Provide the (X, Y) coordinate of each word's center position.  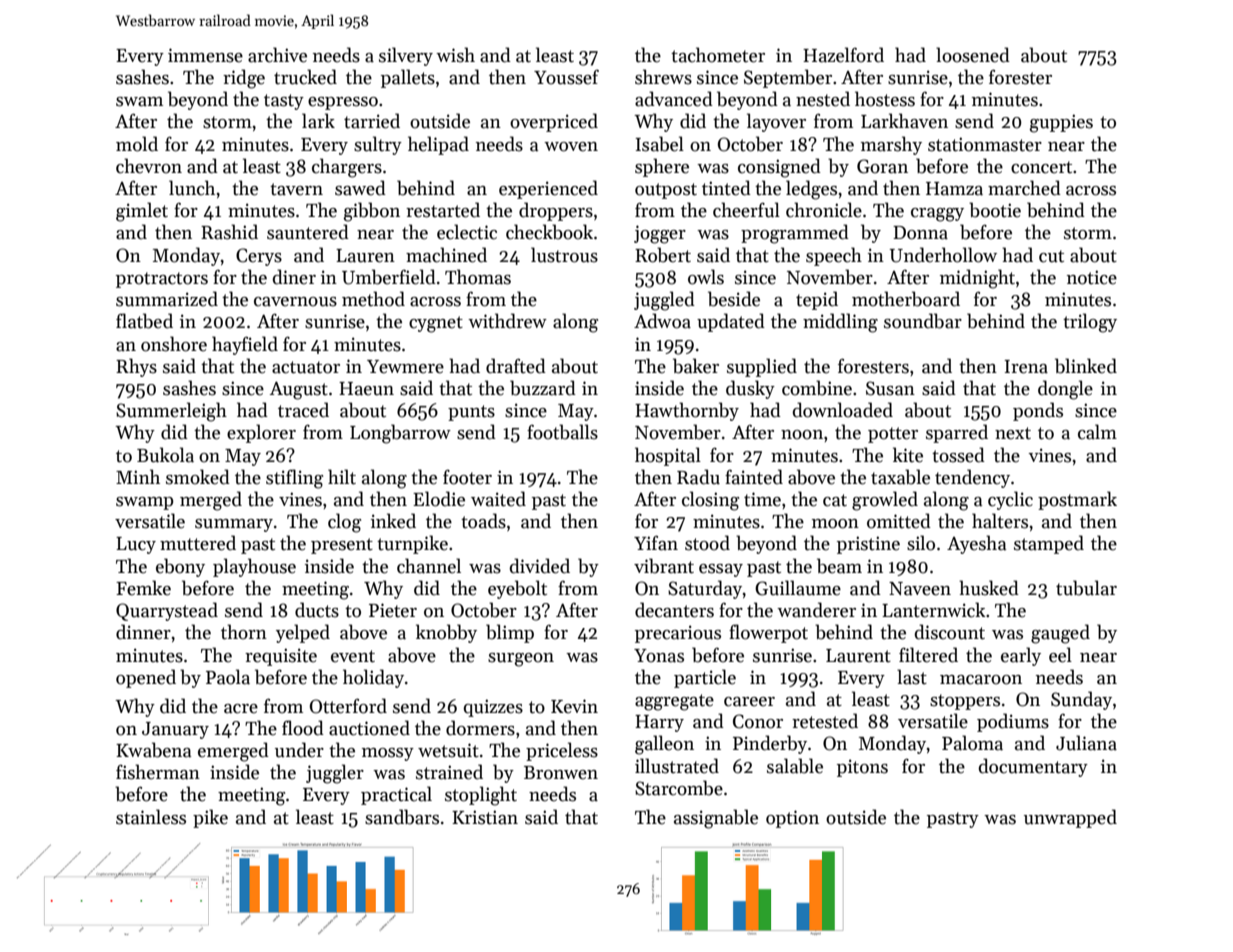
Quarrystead (167, 611)
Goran (882, 166)
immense (205, 55)
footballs (562, 432)
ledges (811, 190)
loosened (973, 55)
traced (303, 410)
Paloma (972, 743)
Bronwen (561, 773)
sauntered (308, 232)
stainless (151, 817)
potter (893, 435)
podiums (1013, 722)
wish (455, 55)
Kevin (574, 706)
